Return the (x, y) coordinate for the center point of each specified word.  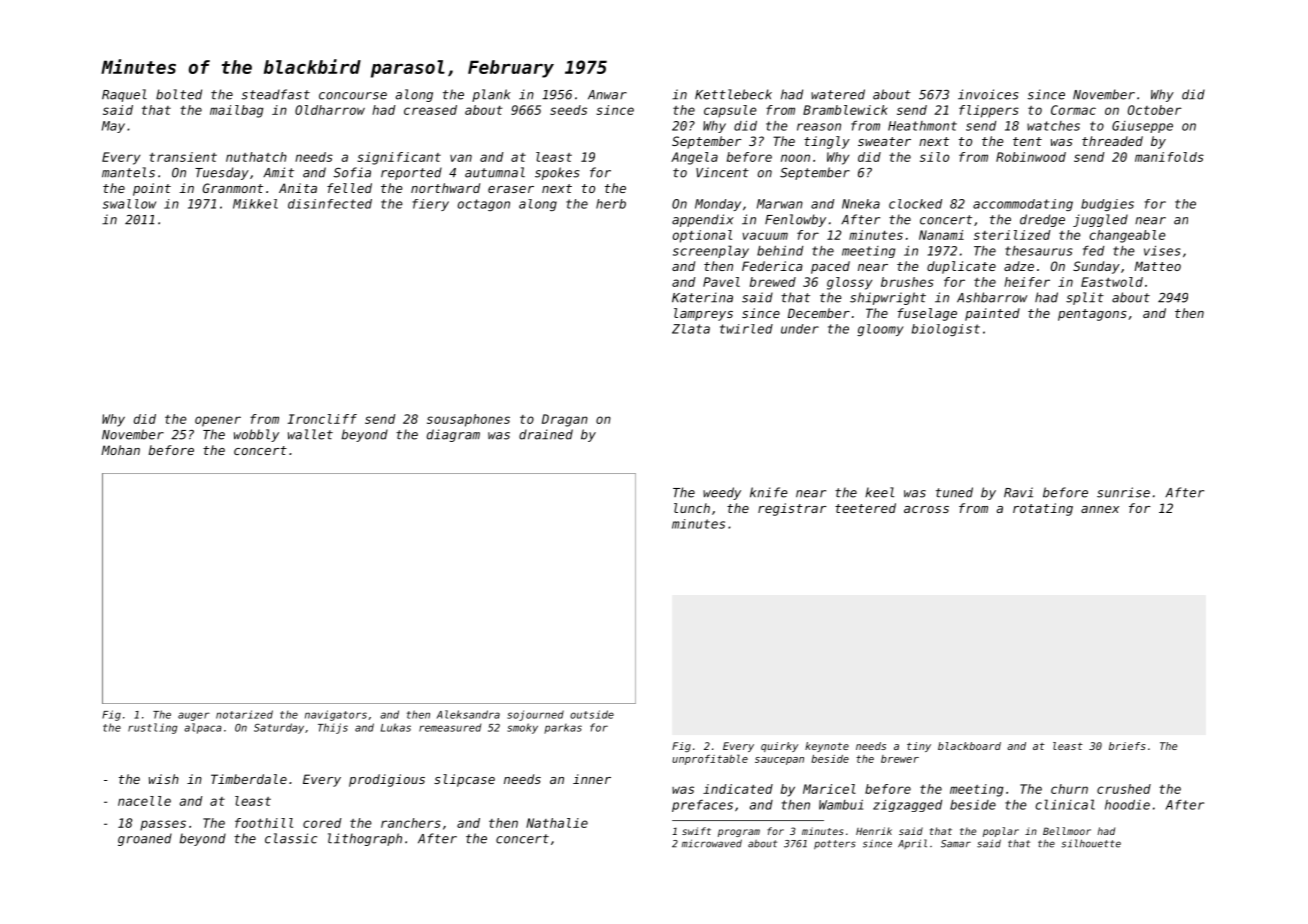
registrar (792, 509)
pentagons (1092, 315)
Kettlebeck (733, 94)
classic (291, 838)
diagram (453, 435)
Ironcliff (322, 419)
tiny (919, 747)
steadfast (276, 94)
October (1155, 110)
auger (194, 716)
